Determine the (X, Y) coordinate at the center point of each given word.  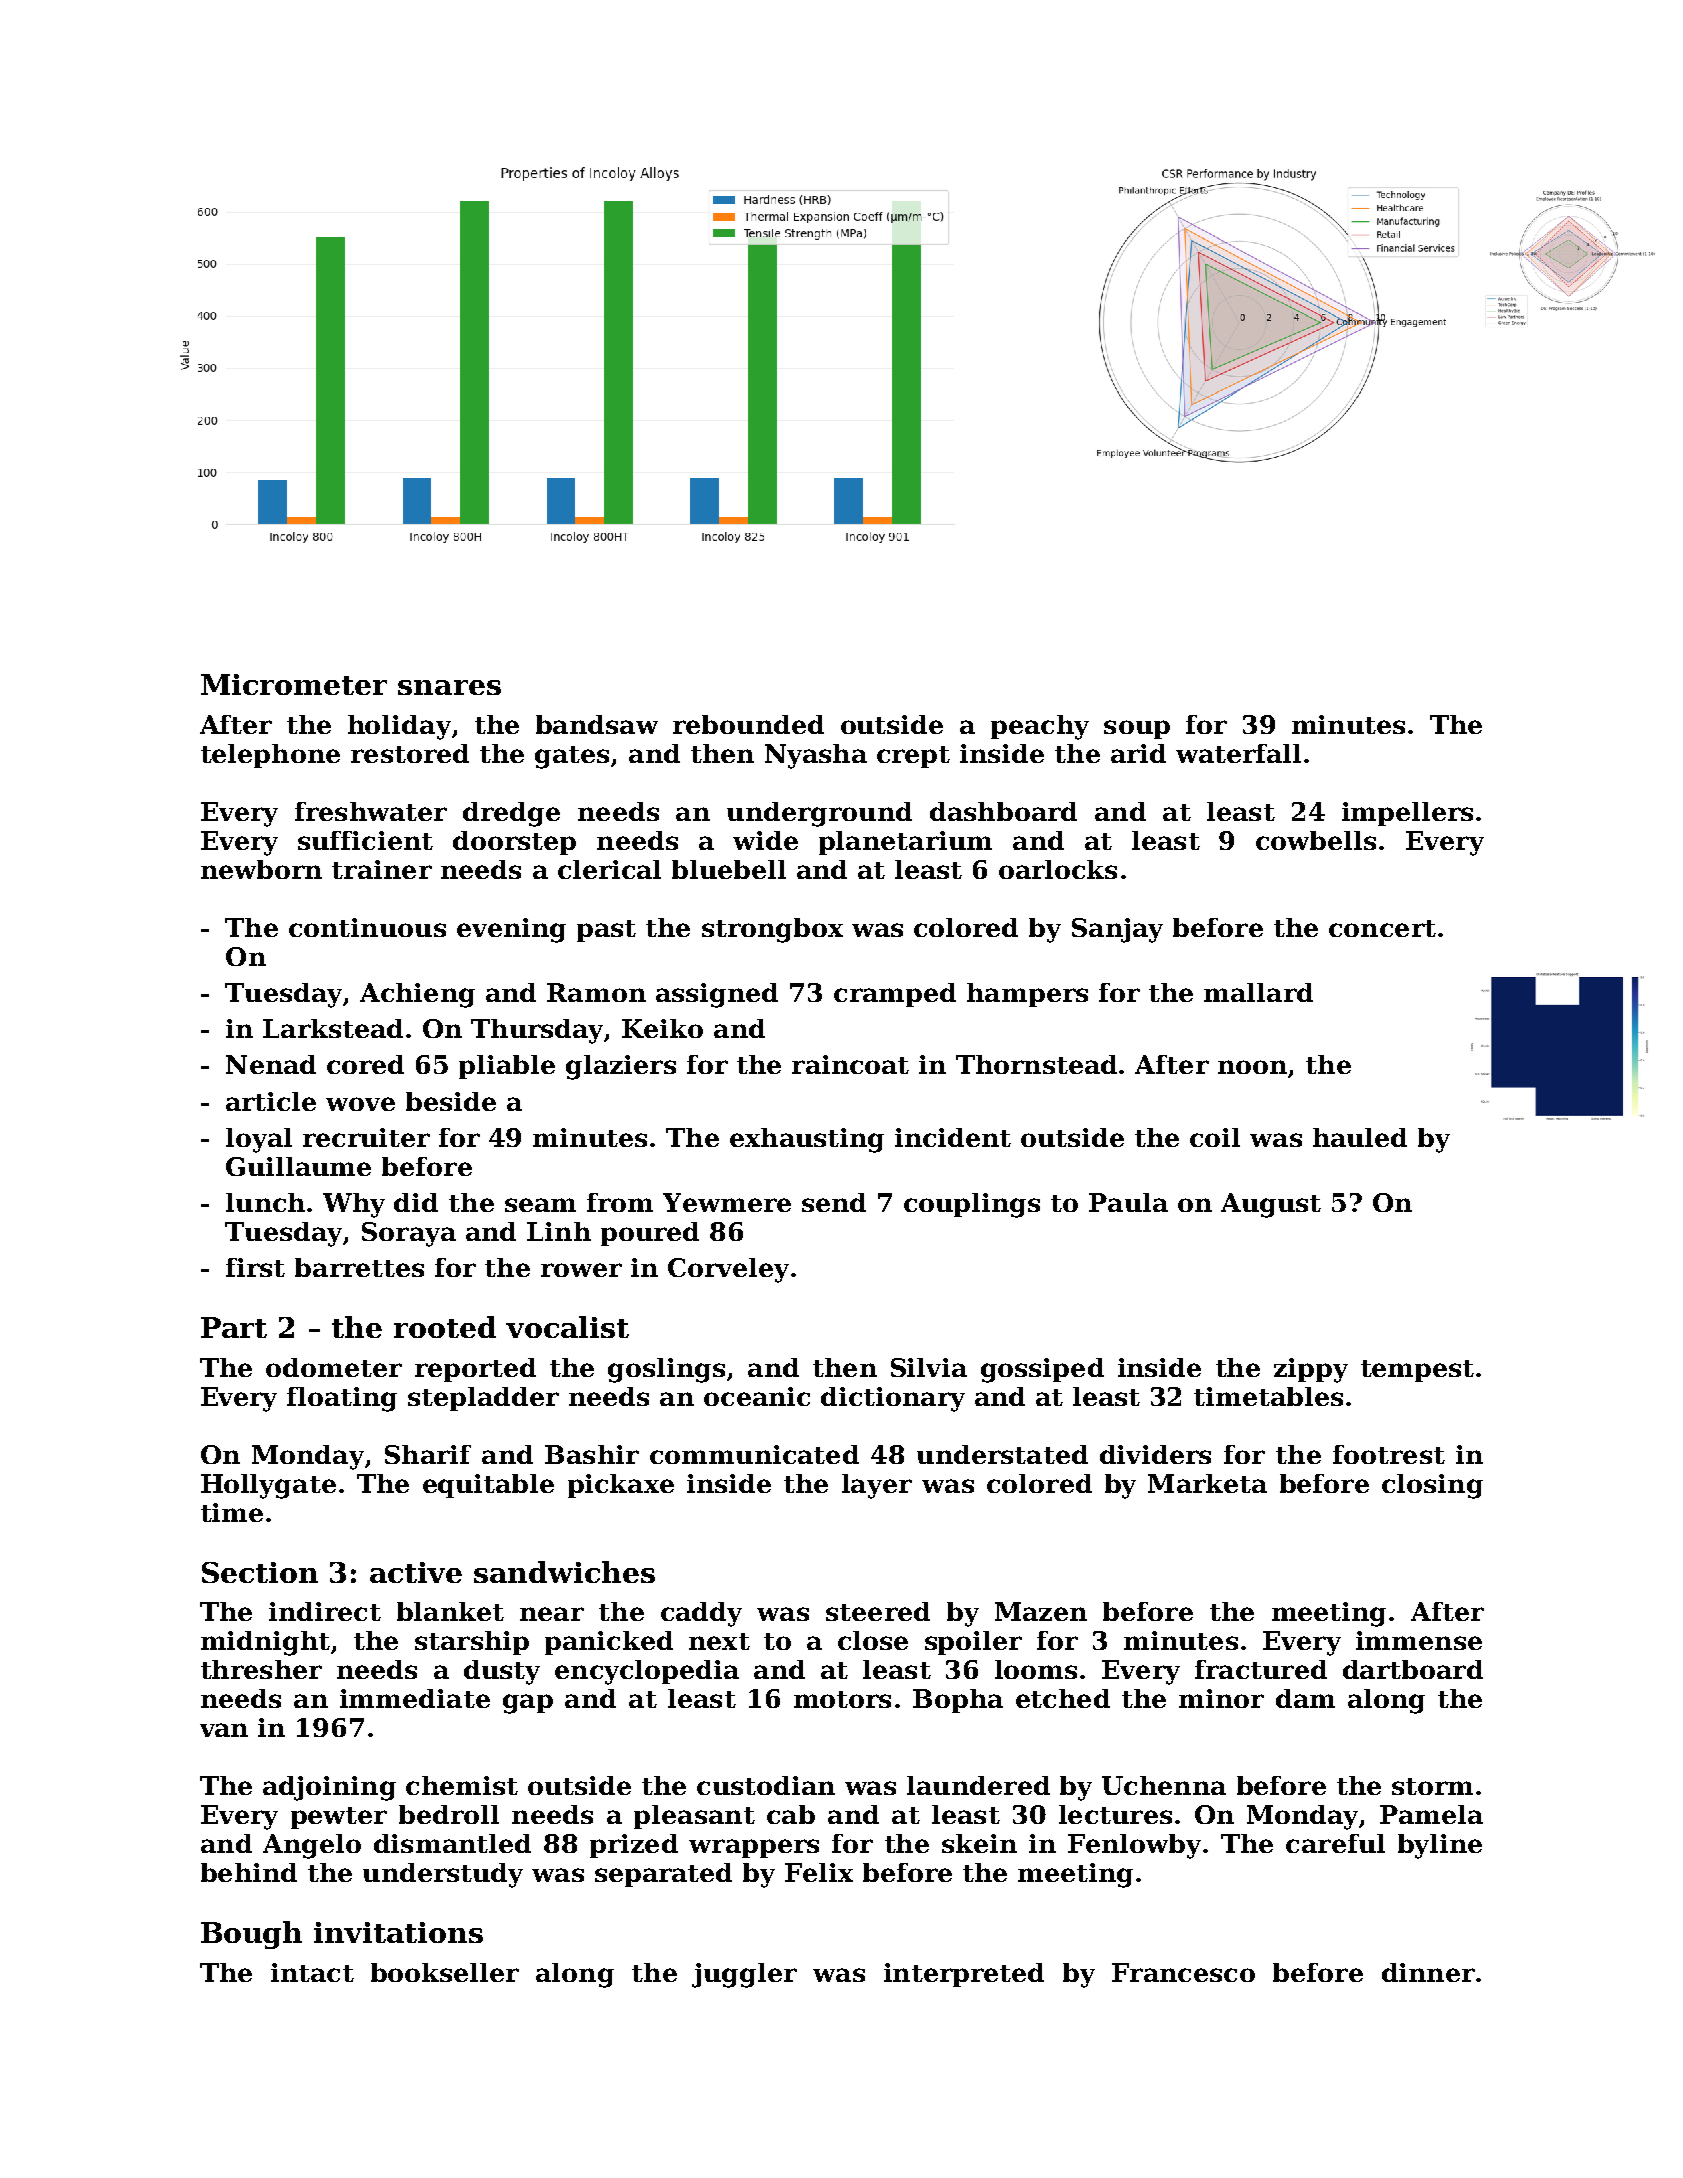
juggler (744, 1975)
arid (1138, 753)
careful (1335, 1843)
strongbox (772, 930)
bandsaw (597, 724)
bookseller (445, 1972)
